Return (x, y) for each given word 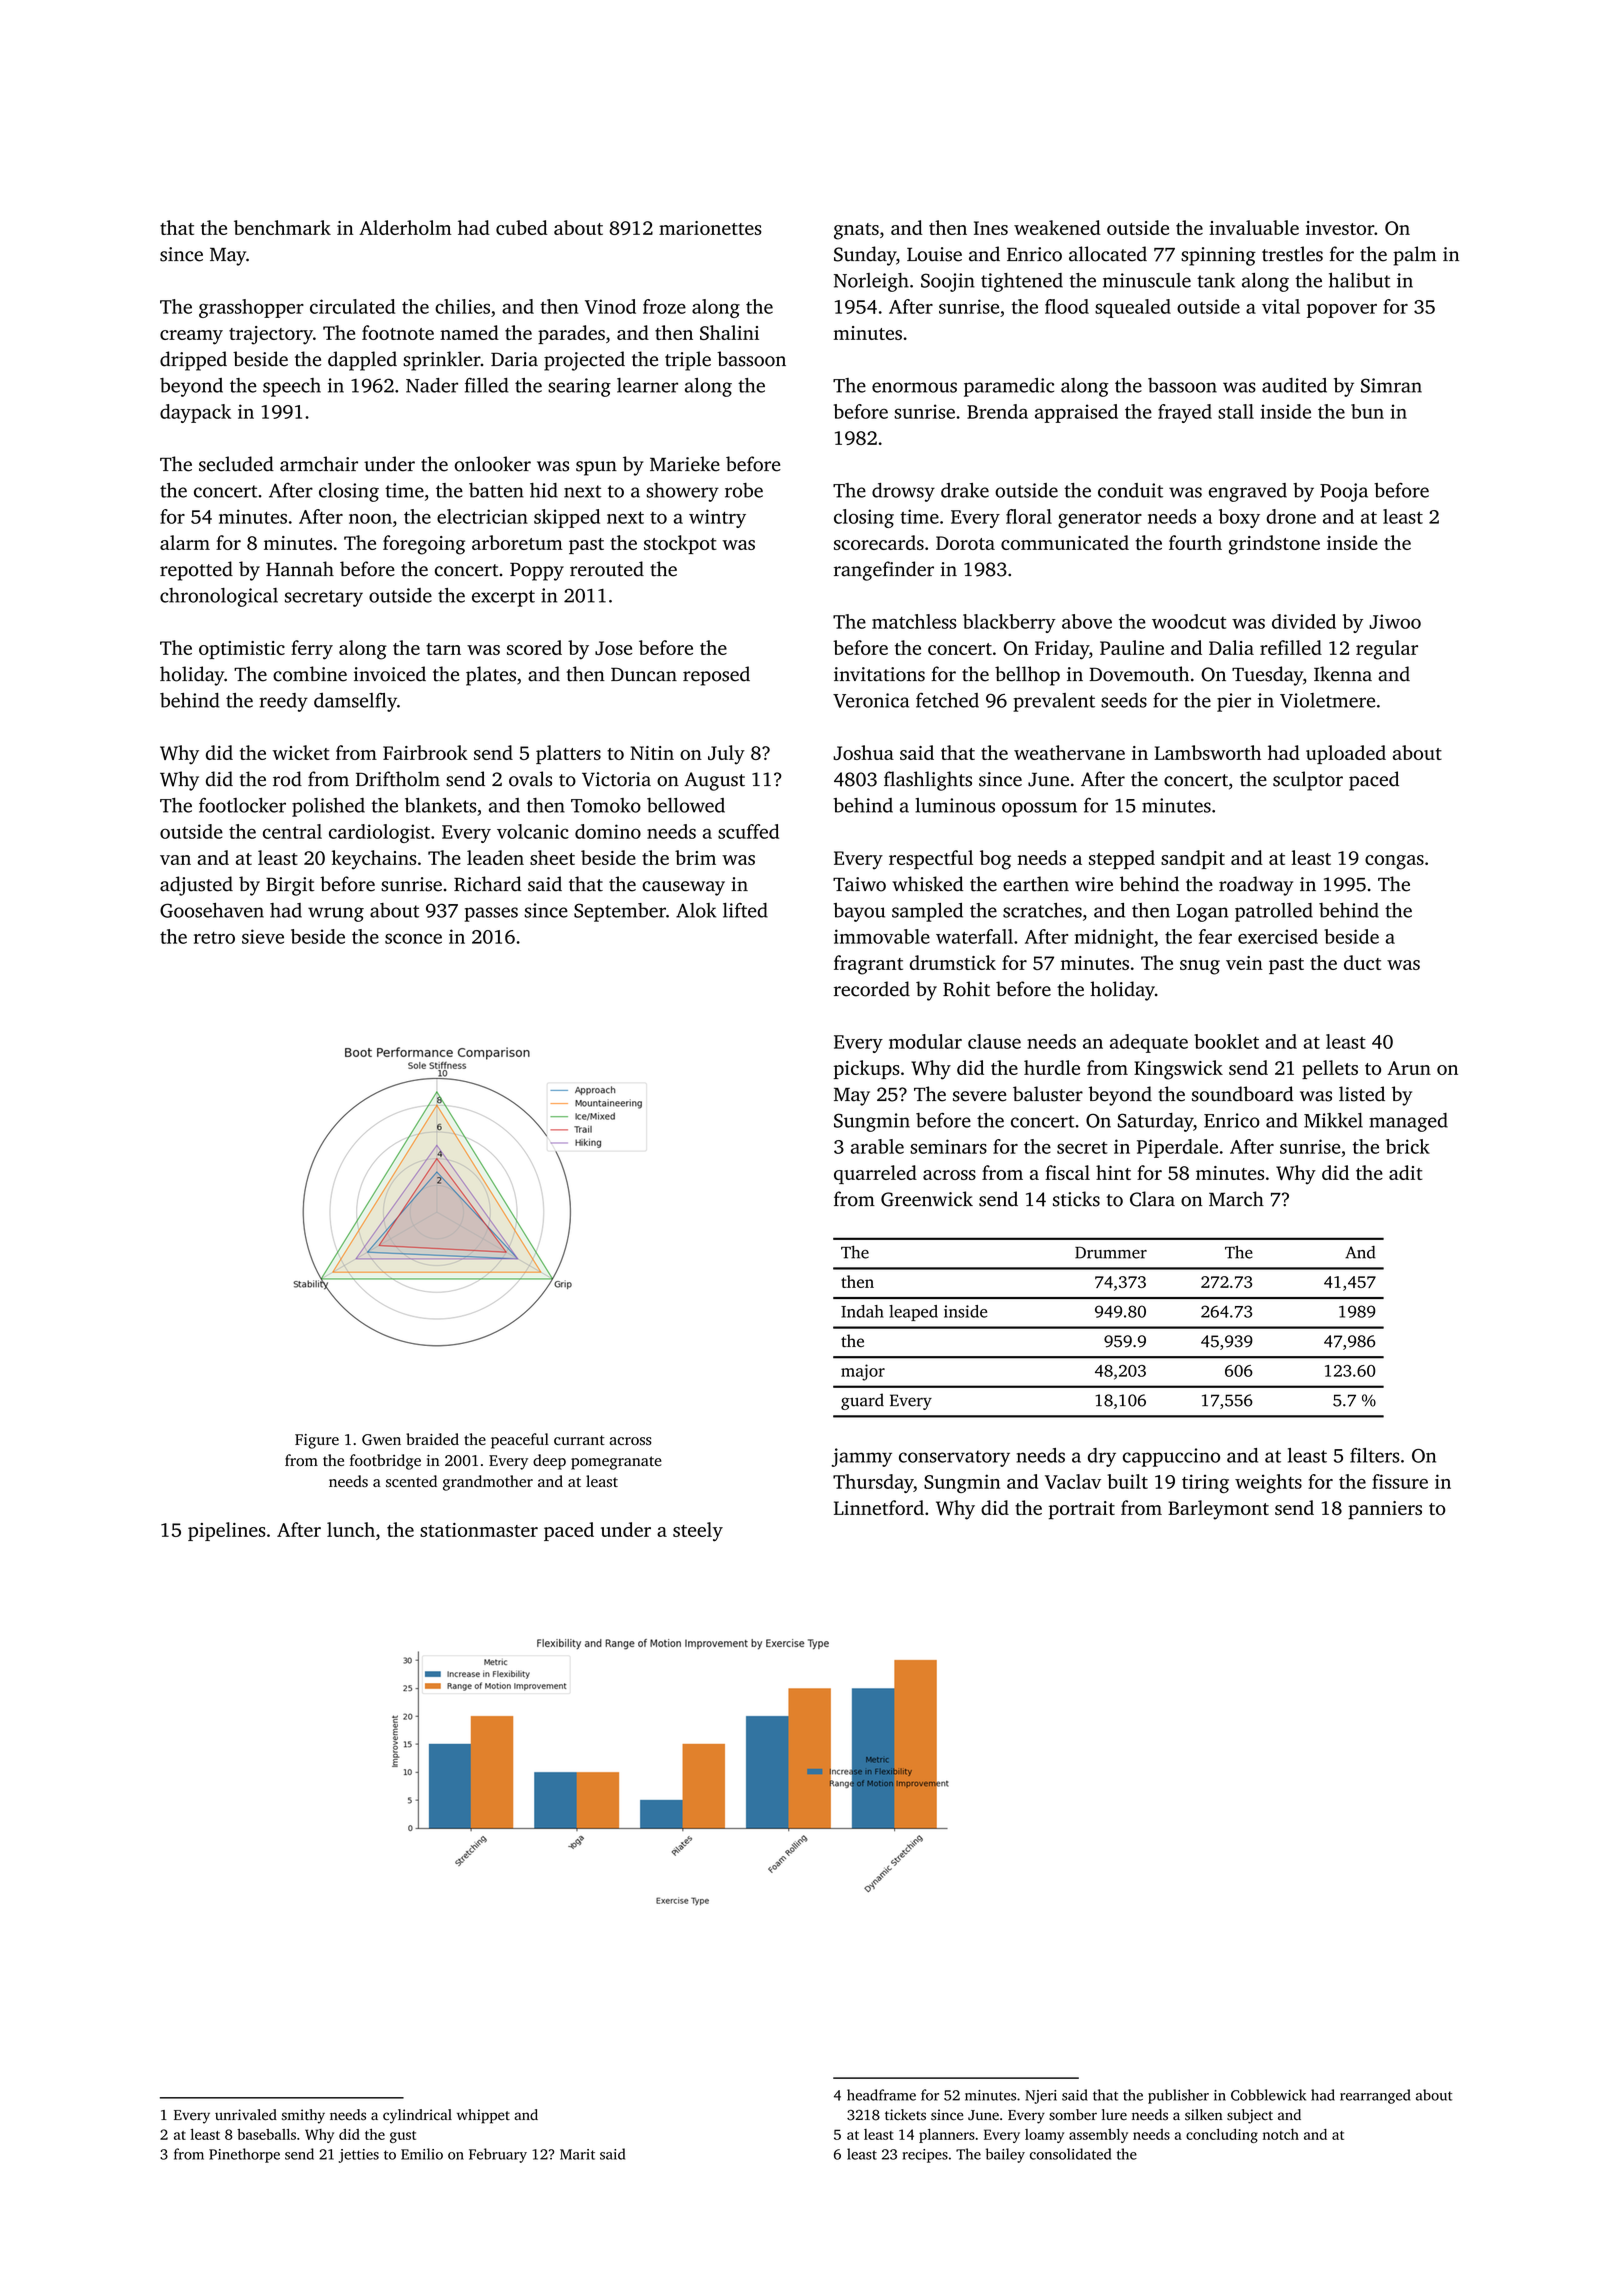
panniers (1385, 1510)
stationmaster (479, 1530)
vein (1244, 963)
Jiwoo (1395, 621)
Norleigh (871, 282)
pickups (867, 1069)
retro (214, 937)
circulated (352, 306)
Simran (1391, 385)
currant (579, 1440)
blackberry (1009, 623)
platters (568, 754)
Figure (317, 1441)
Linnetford (879, 1507)
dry (1102, 1457)
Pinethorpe (244, 2155)
